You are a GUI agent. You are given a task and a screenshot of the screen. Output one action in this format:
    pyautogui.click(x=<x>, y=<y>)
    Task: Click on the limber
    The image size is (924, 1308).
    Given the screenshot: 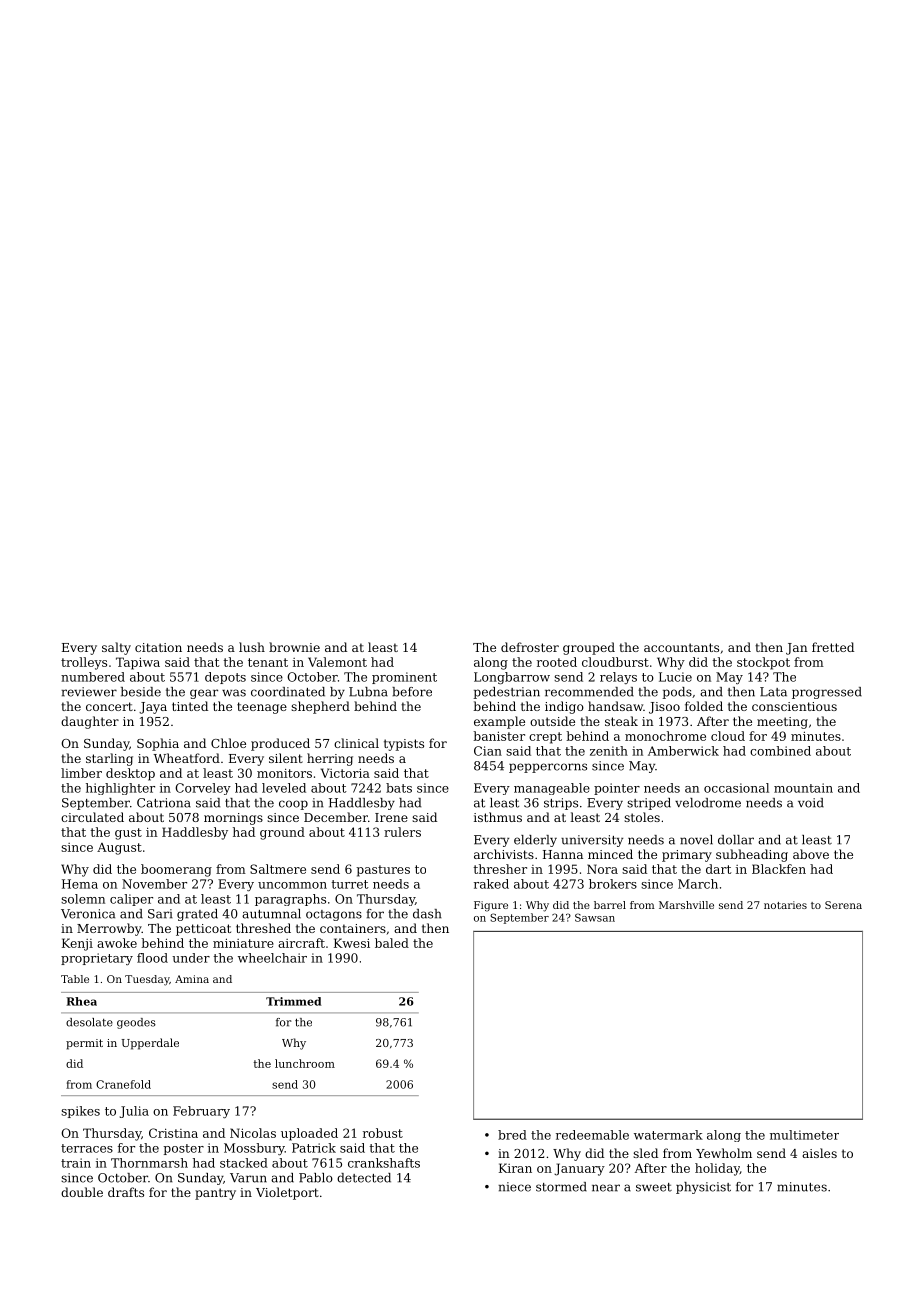 What is the action you would take?
    pyautogui.click(x=81, y=773)
